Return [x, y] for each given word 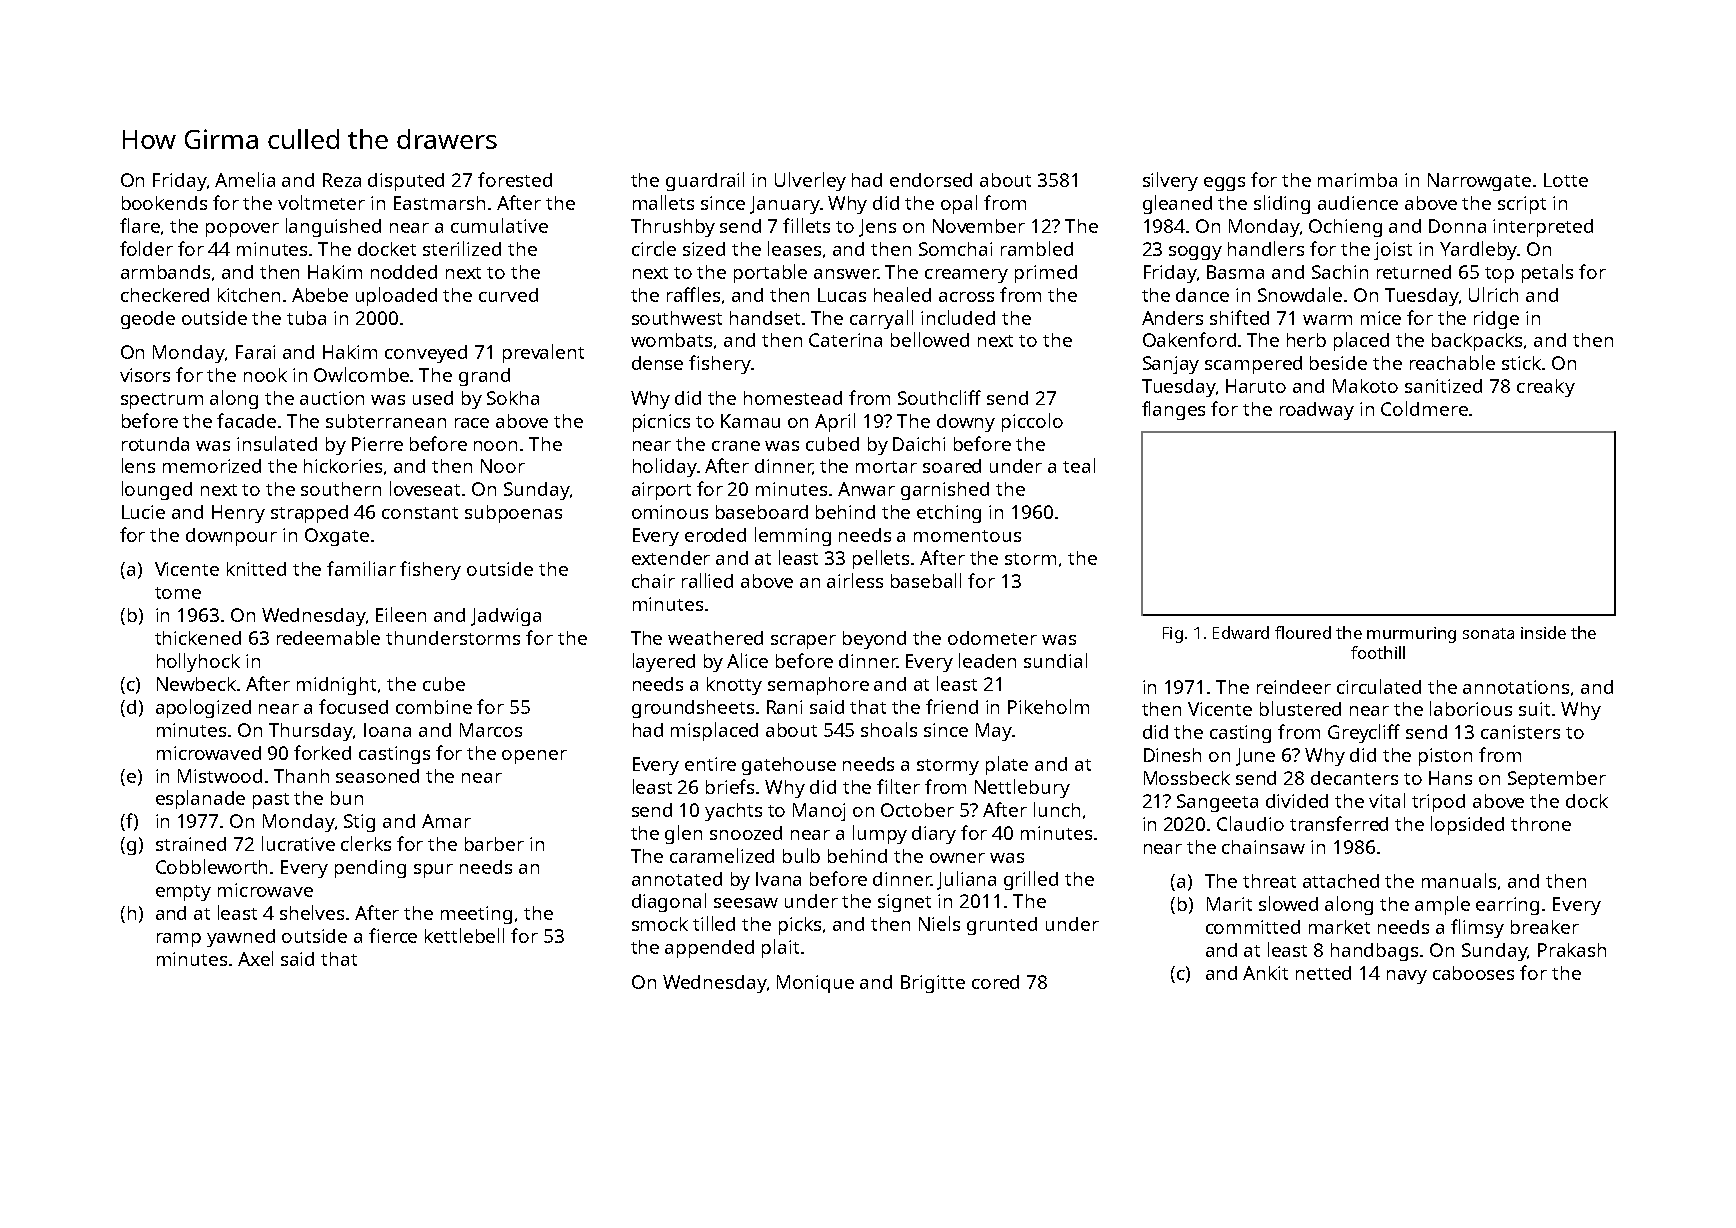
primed [1046, 274]
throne [1541, 824]
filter [898, 786]
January [785, 205]
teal [1079, 465]
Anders [1172, 318]
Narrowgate [1479, 182]
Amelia [245, 179]
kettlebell [464, 935]
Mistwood [220, 776]
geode [148, 320]
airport [661, 491]
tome [178, 593]
